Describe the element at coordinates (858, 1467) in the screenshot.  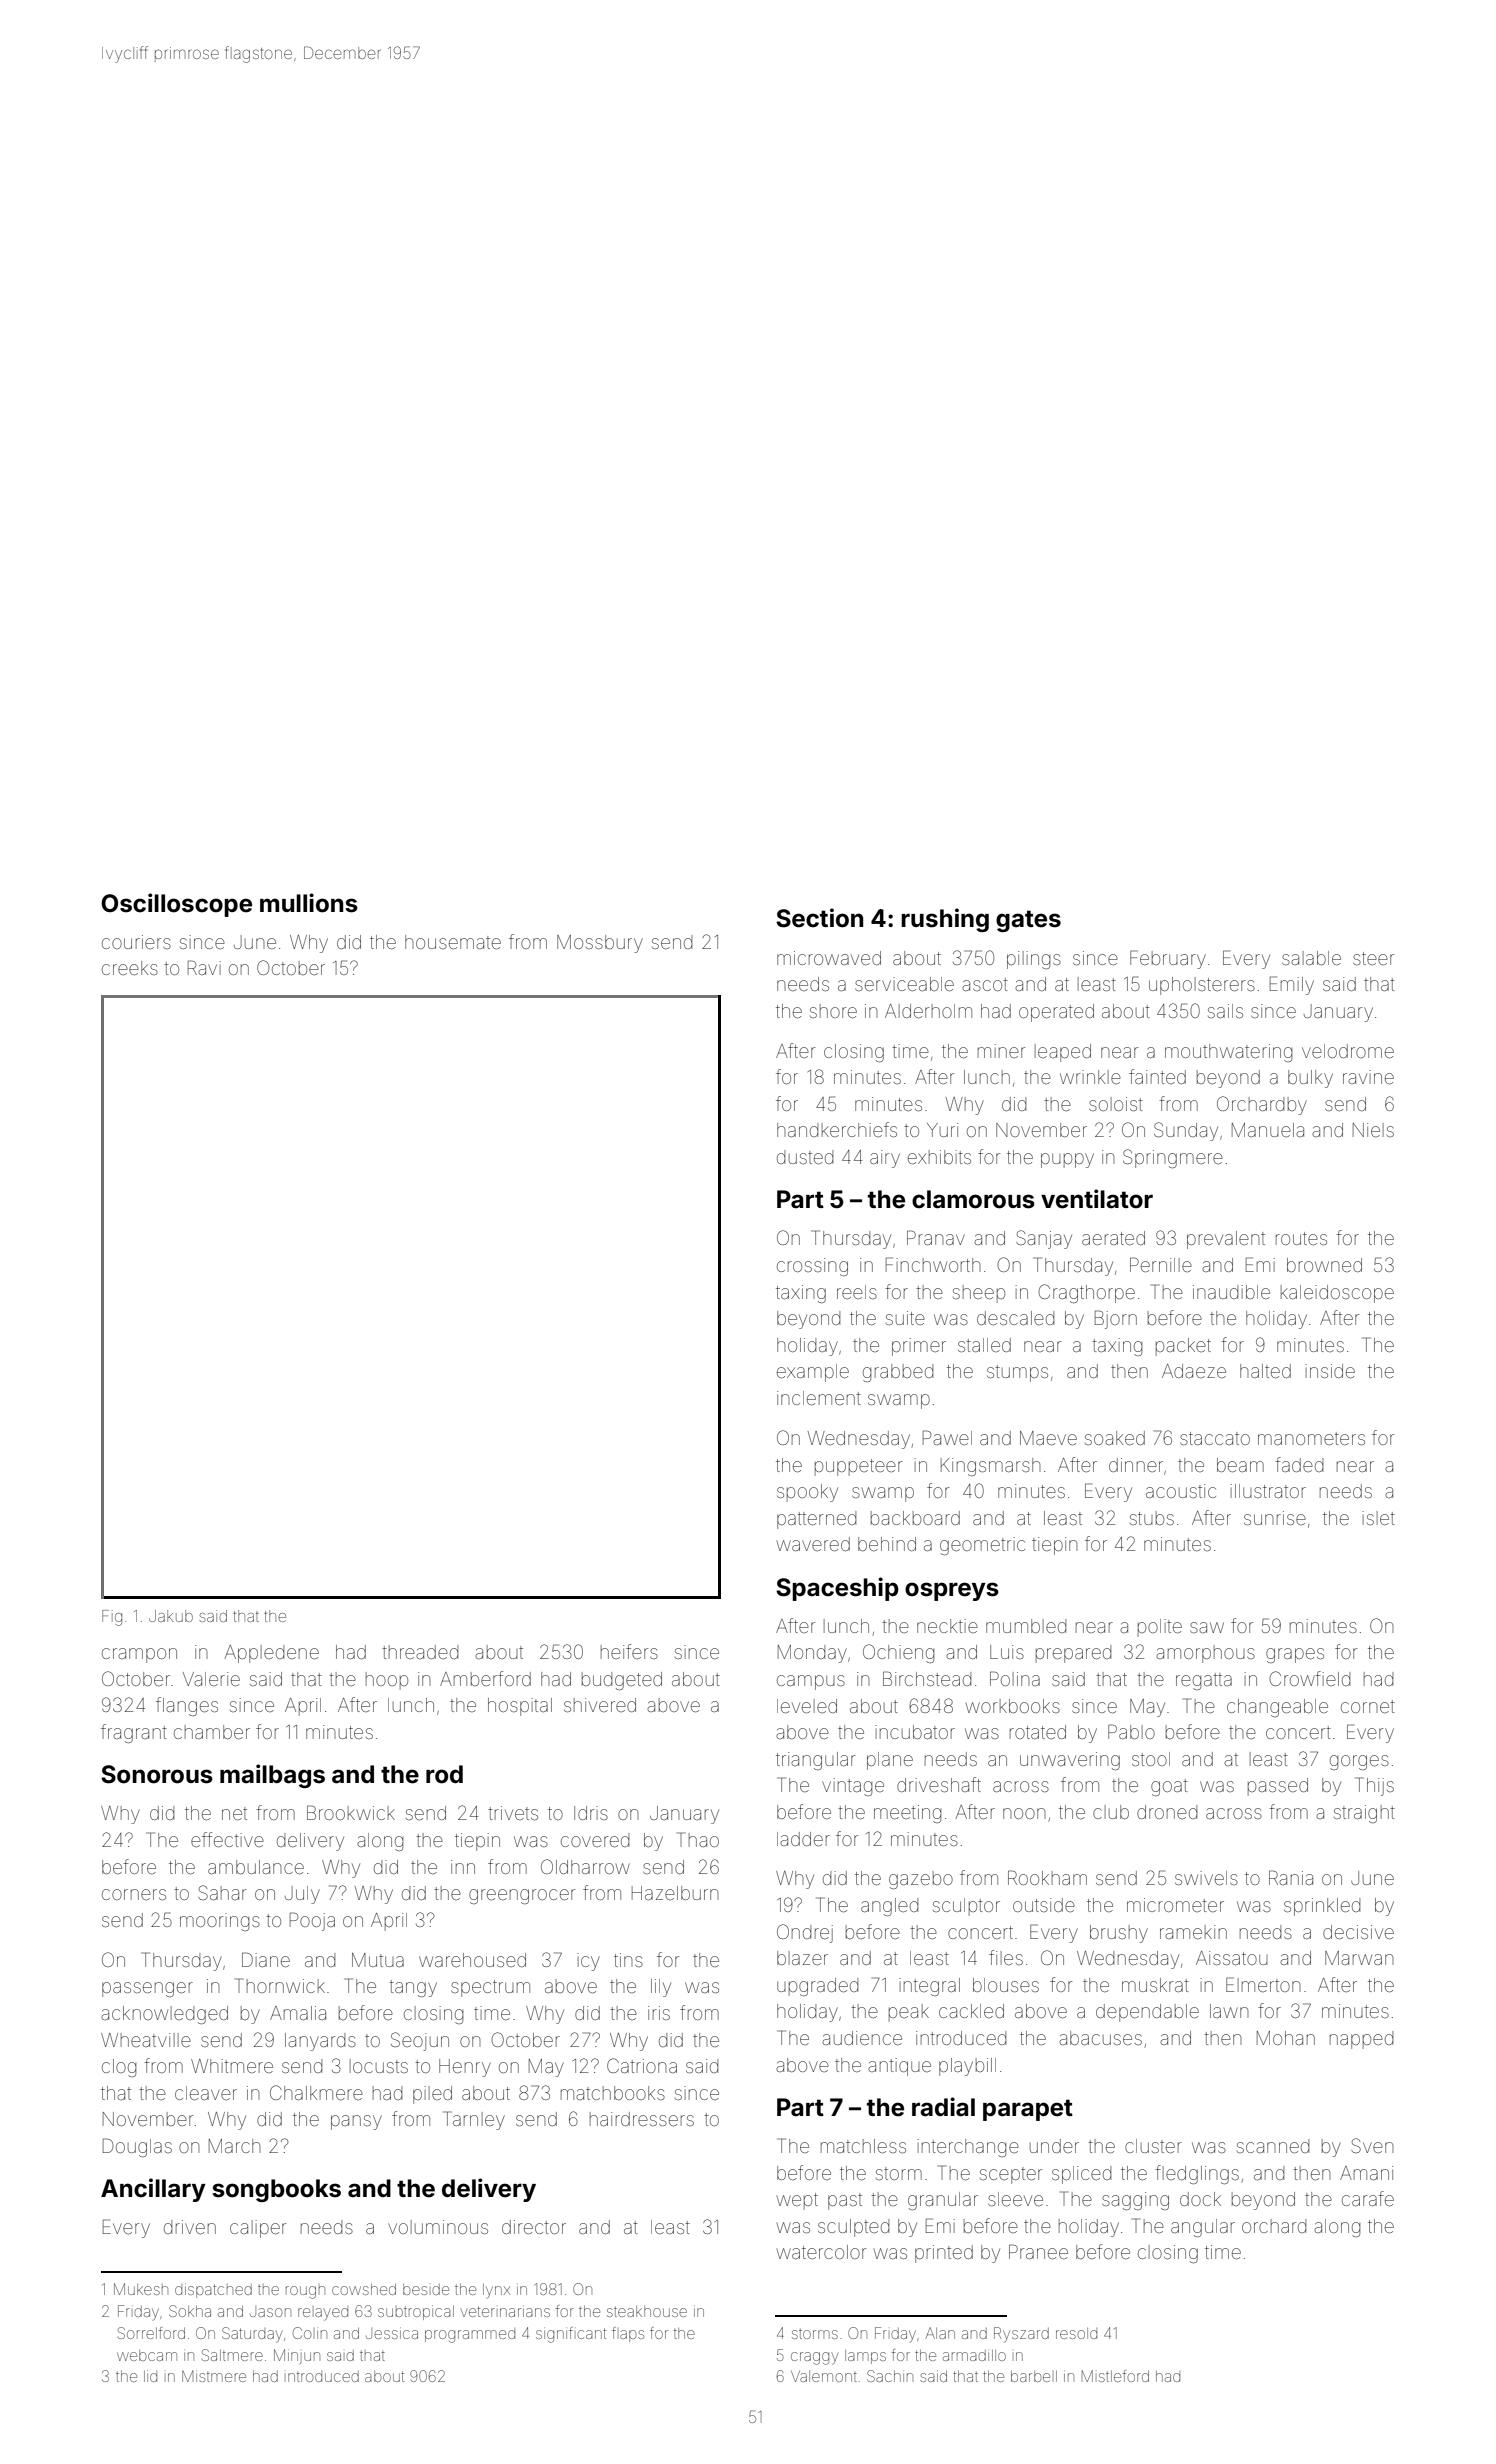
I see `puppeteer` at that location.
